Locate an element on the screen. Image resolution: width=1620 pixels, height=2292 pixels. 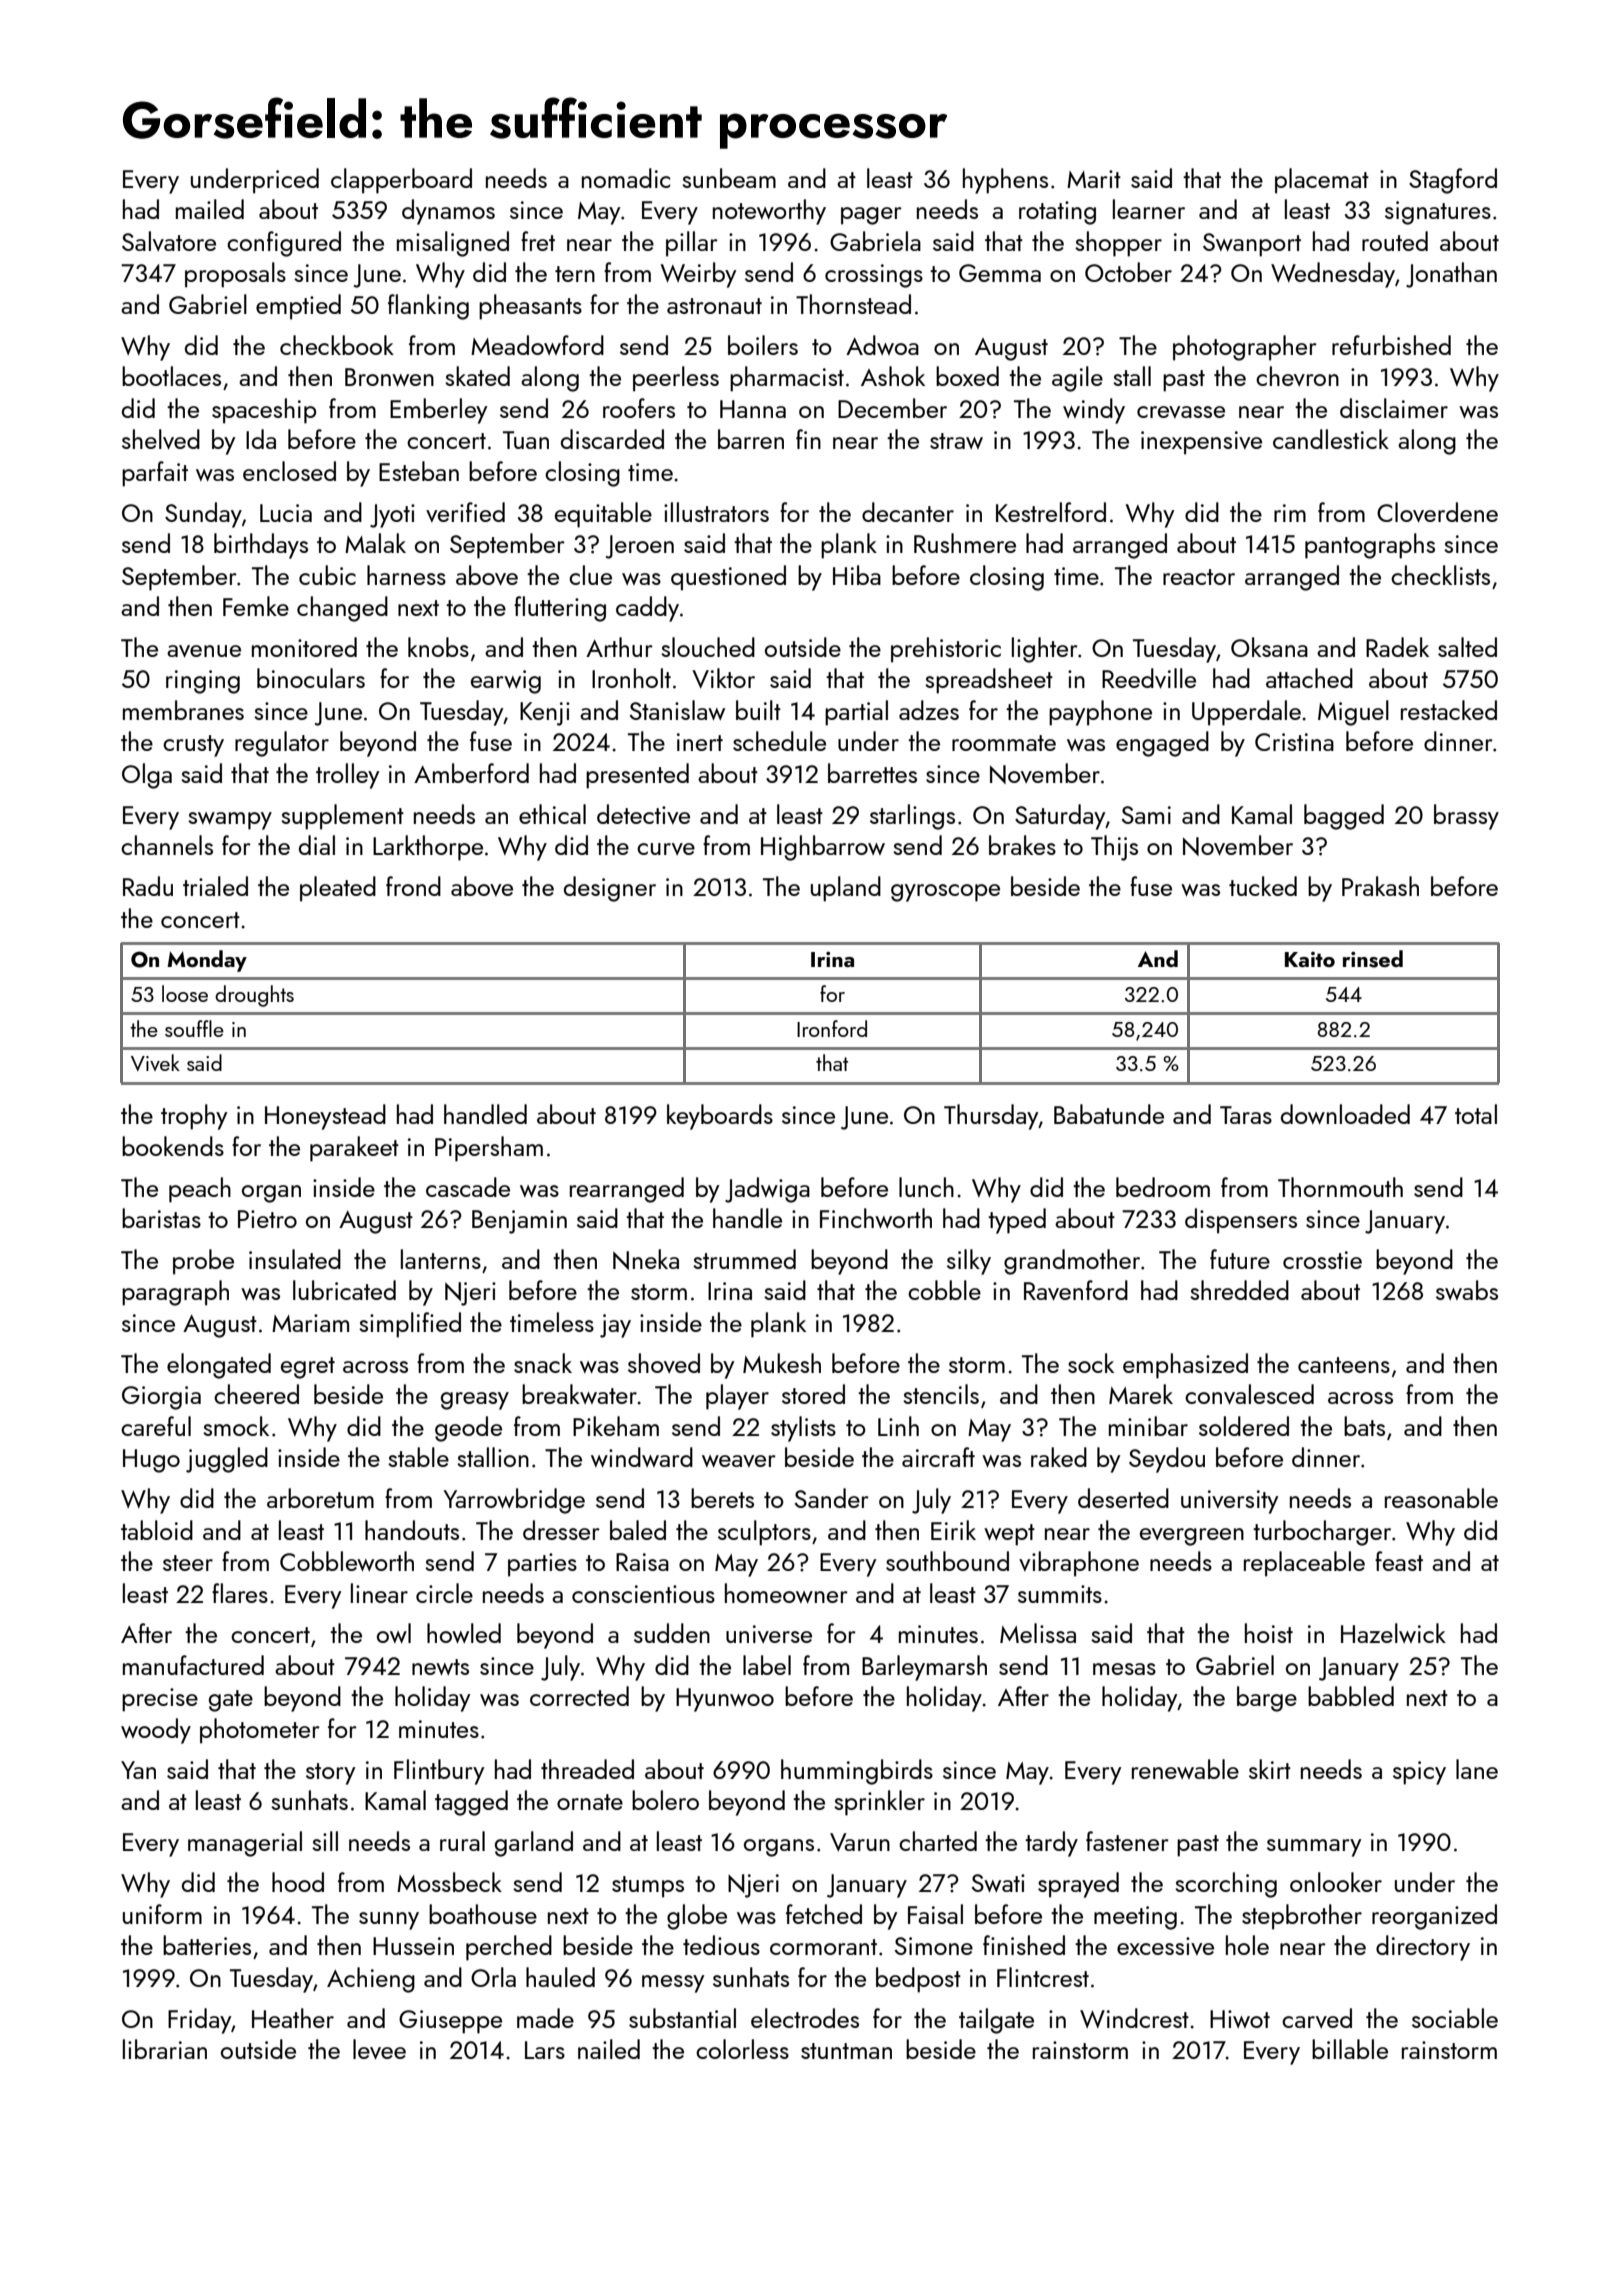
flanking is located at coordinates (428, 307).
